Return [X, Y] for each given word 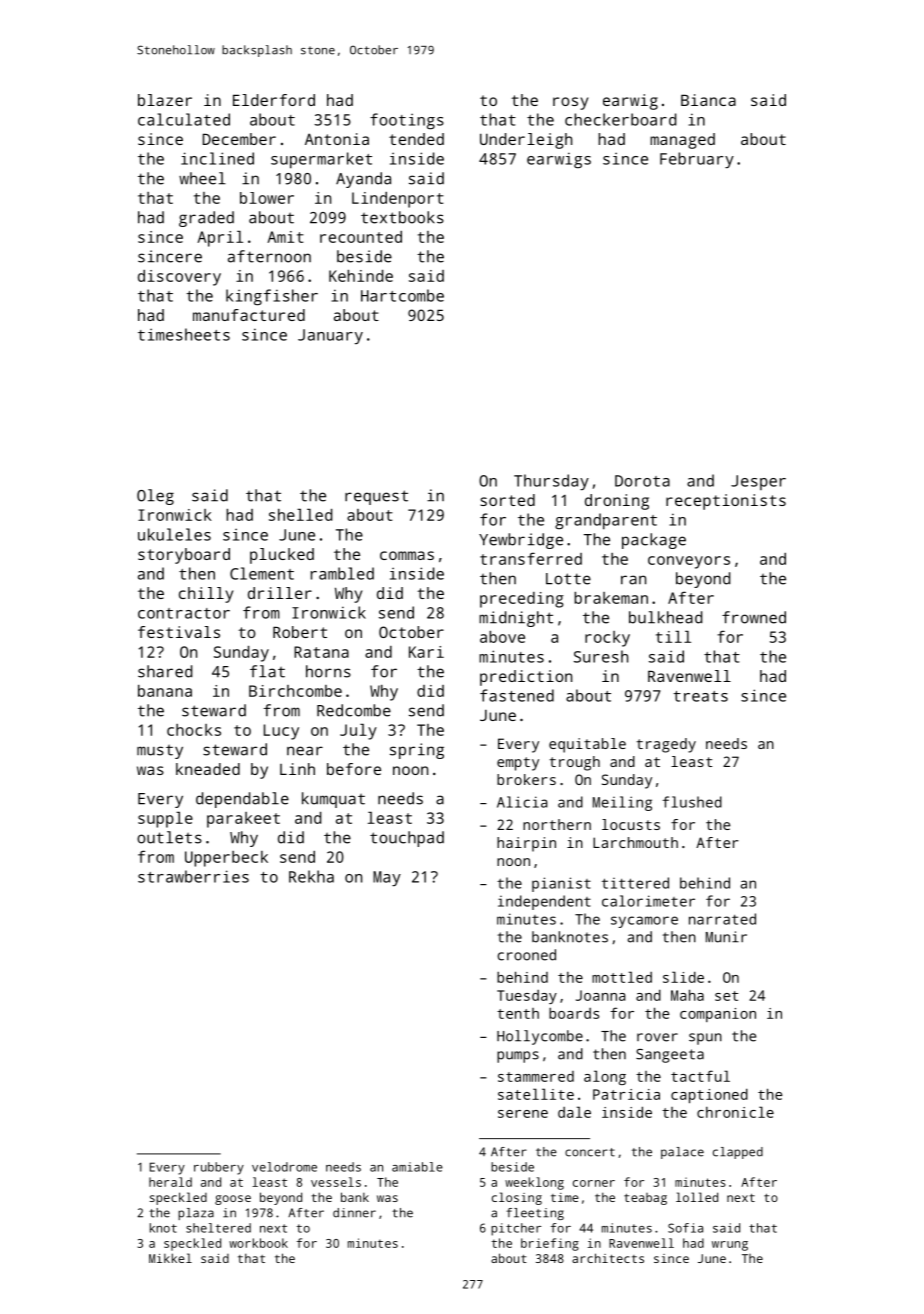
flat [267, 671]
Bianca [708, 100]
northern [557, 824]
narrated [722, 919]
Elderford [274, 100]
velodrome [284, 1167]
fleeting [535, 1214]
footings [407, 121]
